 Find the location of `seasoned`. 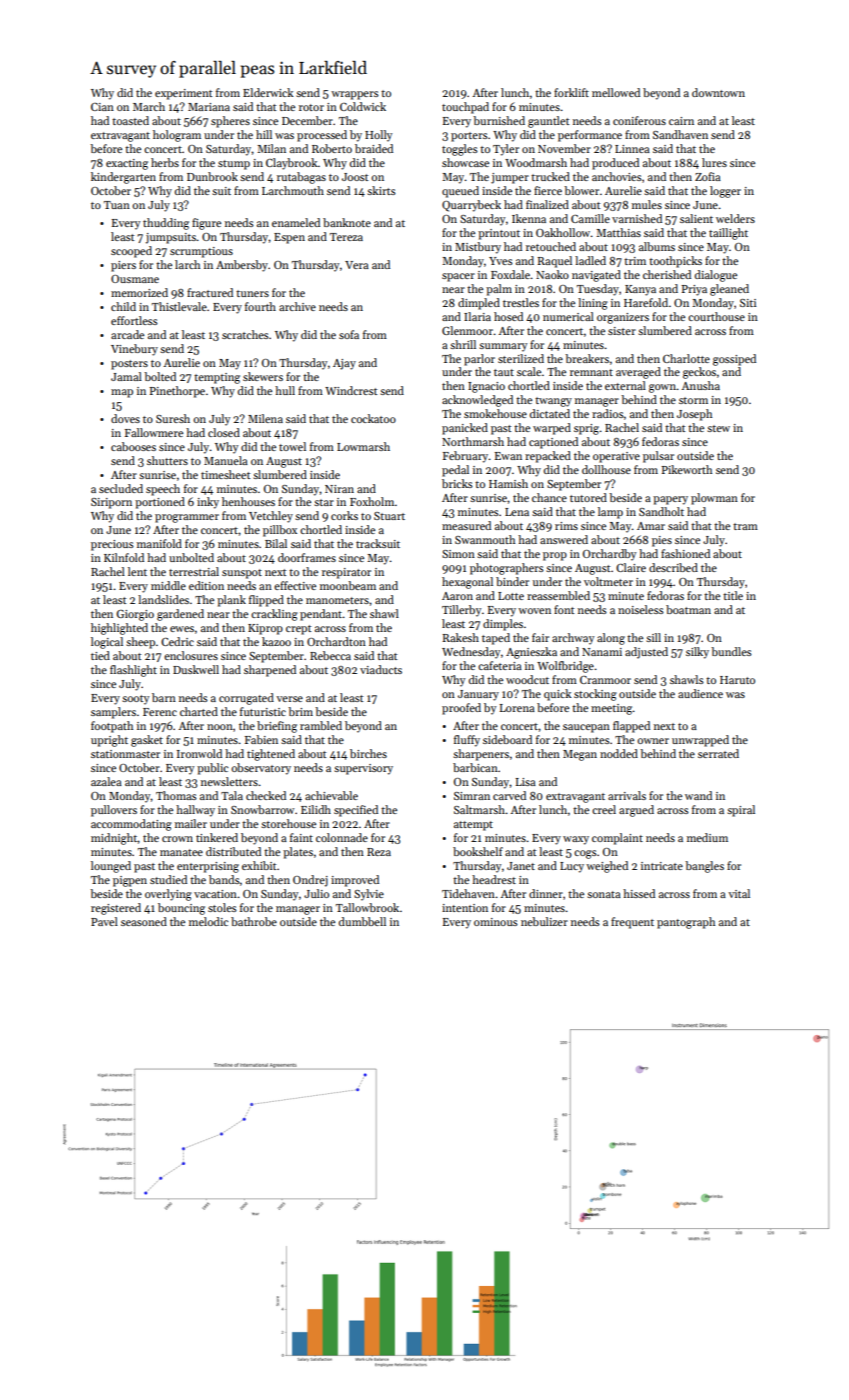

seasoned is located at coordinates (144, 921).
